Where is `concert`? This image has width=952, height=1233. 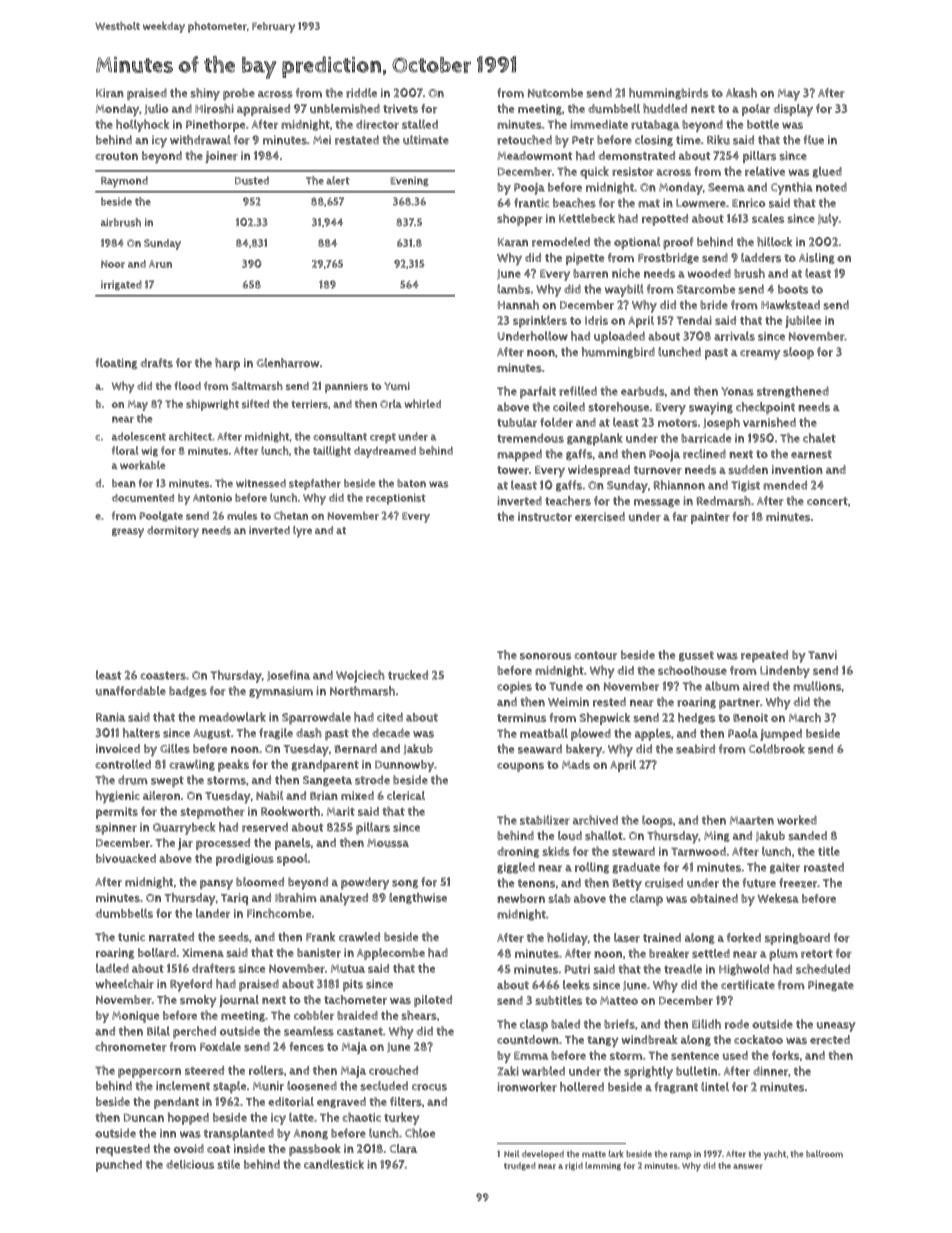 concert is located at coordinates (827, 501).
